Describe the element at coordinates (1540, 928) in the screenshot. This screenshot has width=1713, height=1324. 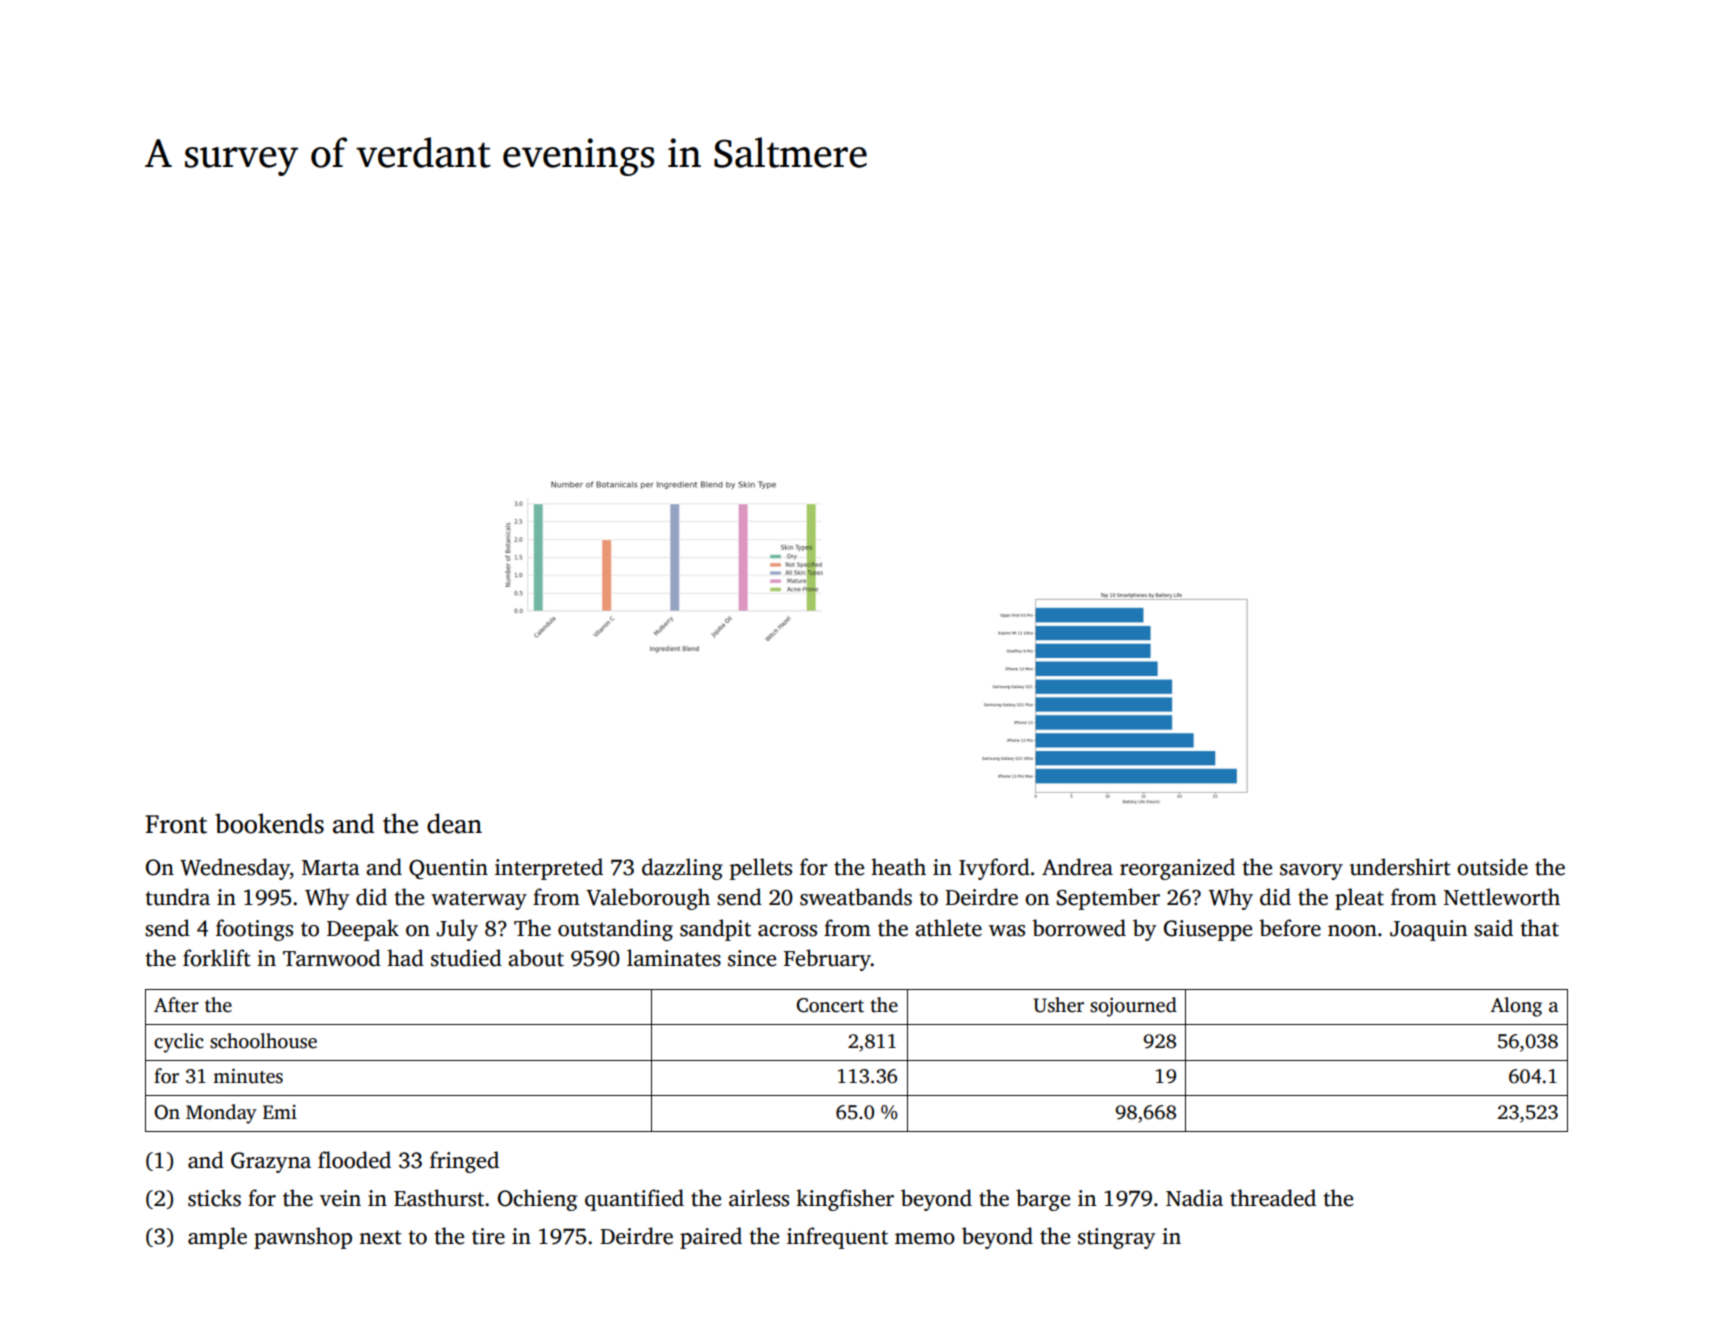
I see `that` at that location.
